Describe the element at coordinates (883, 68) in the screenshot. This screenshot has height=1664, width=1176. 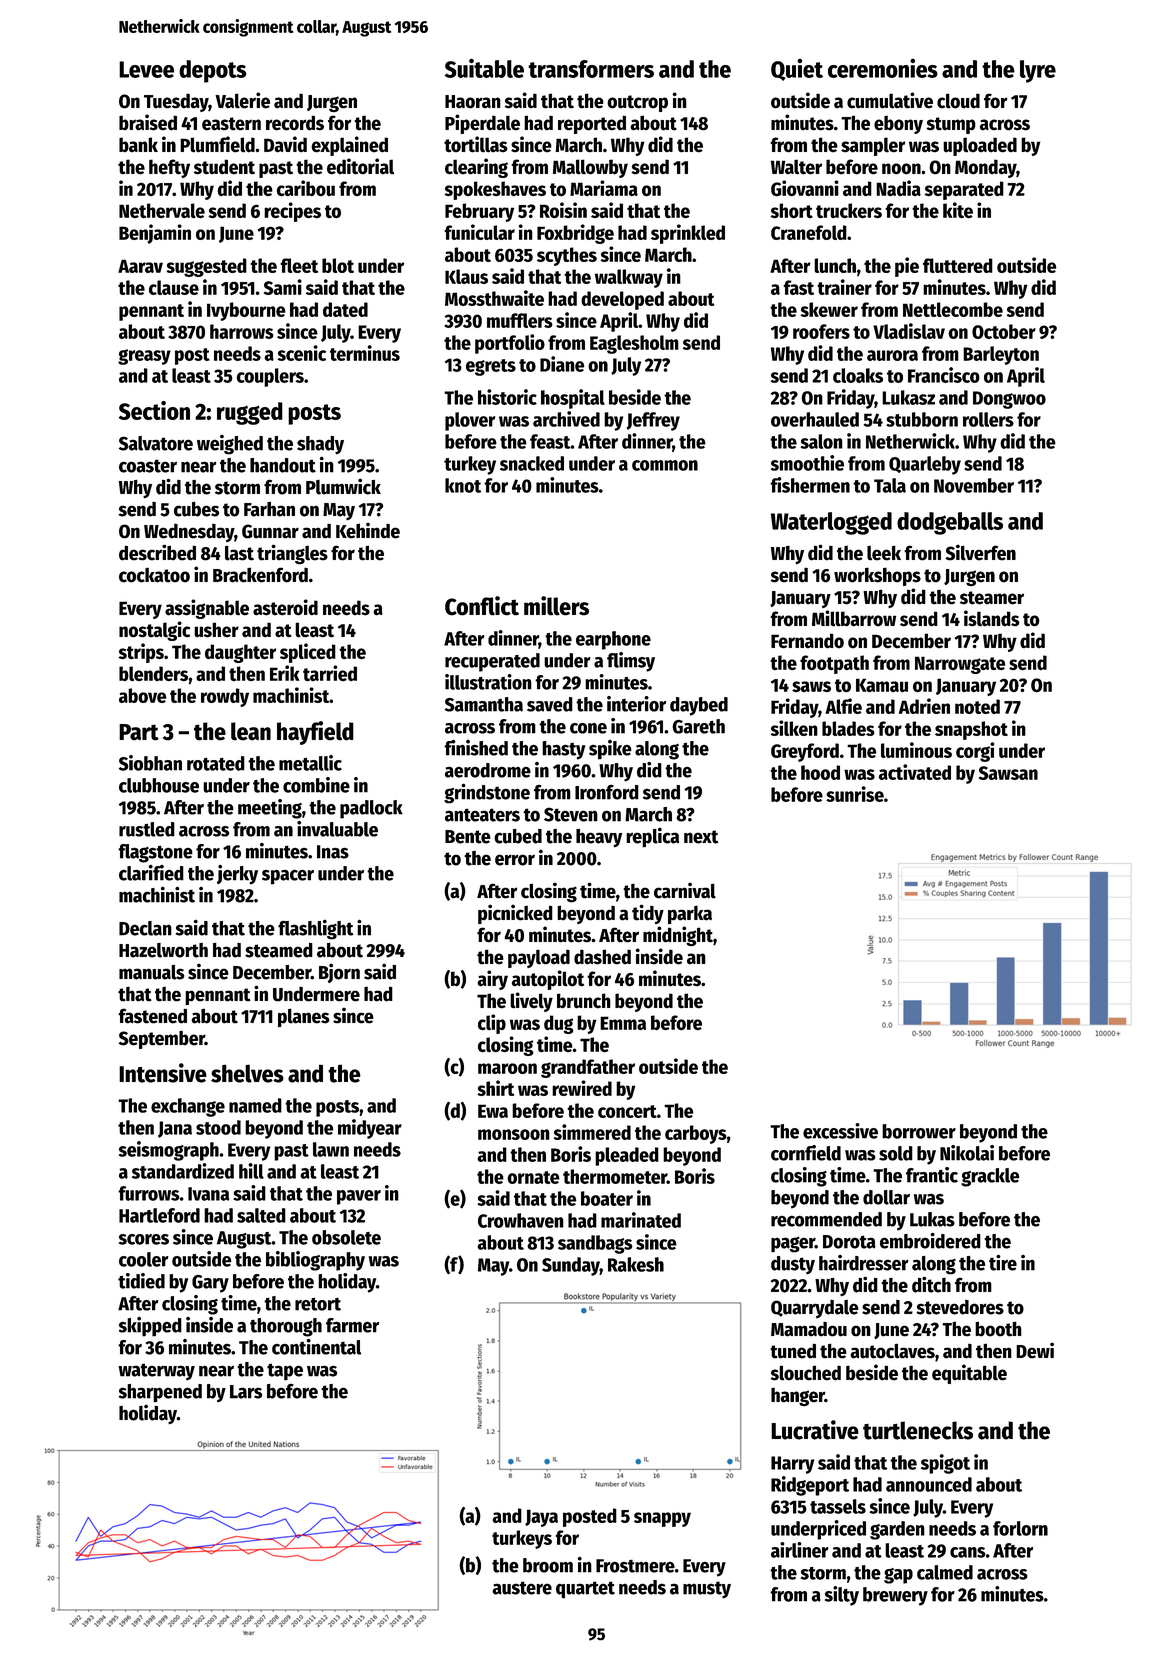
I see `ceremonies` at that location.
